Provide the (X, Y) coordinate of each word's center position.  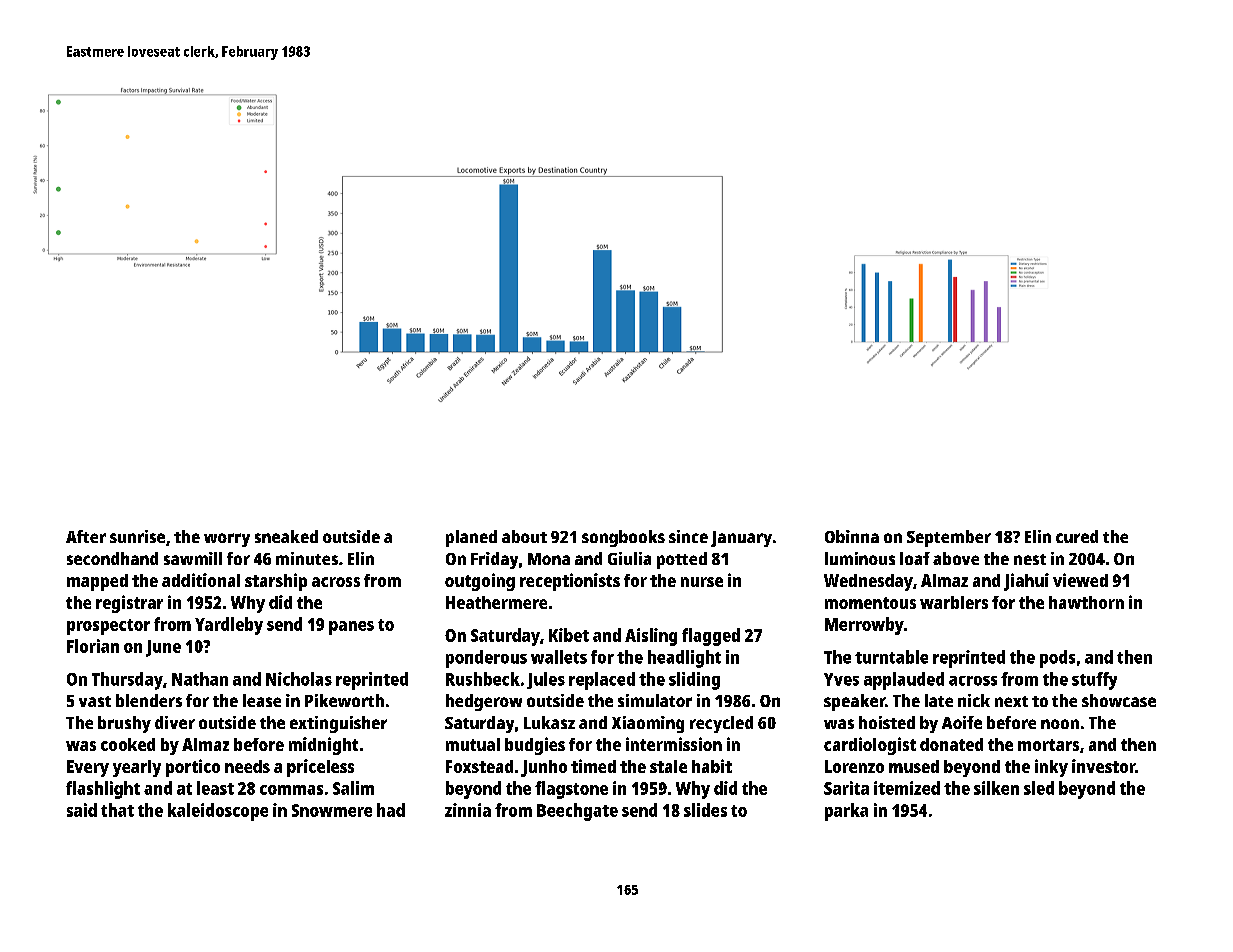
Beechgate (577, 812)
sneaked (286, 536)
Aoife (962, 722)
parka (846, 812)
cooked (128, 744)
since (688, 536)
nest (1030, 559)
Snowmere (332, 810)
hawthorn (1086, 602)
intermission (674, 744)
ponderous (486, 659)
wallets (559, 657)
